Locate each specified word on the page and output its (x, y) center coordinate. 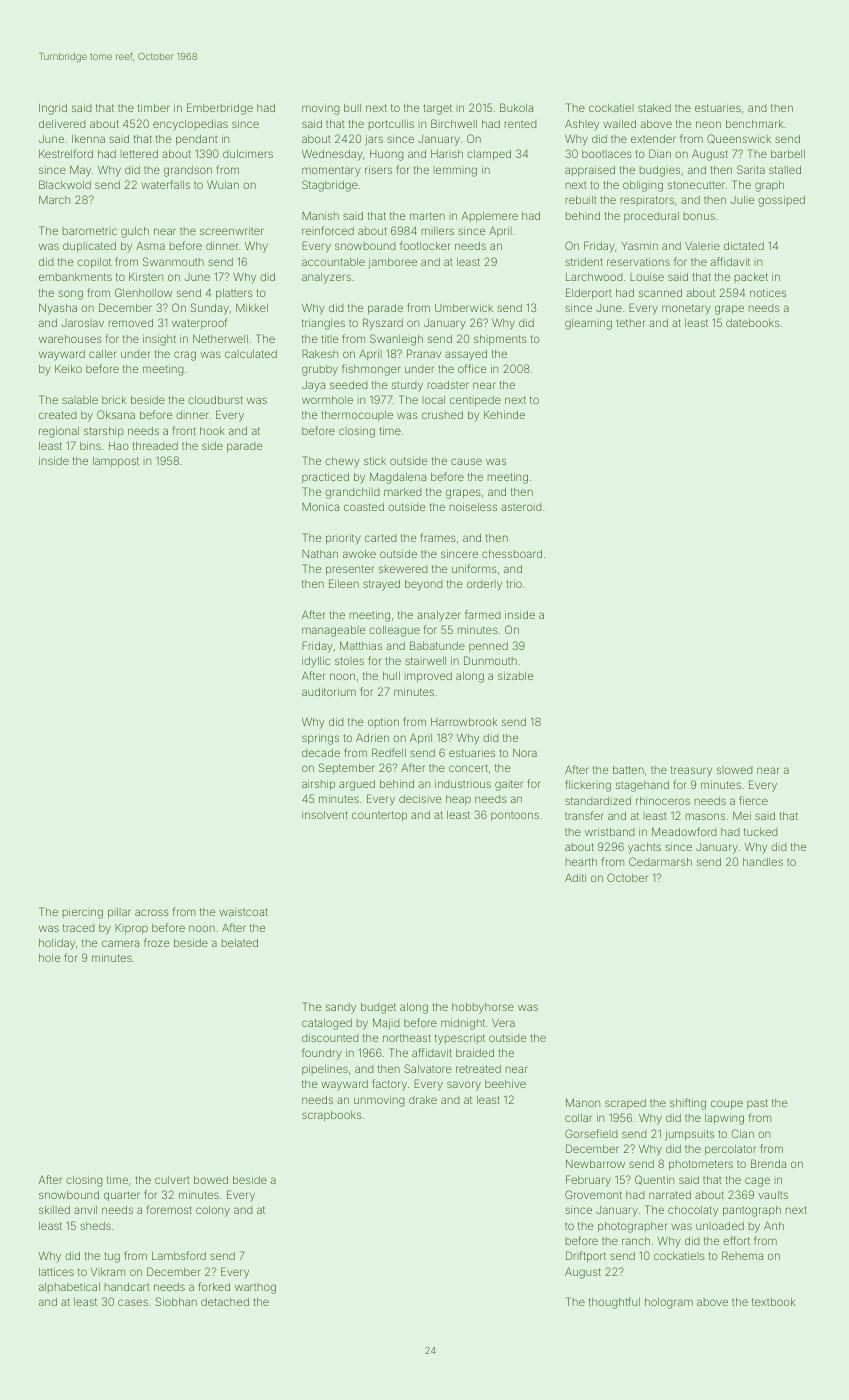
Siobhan (176, 1301)
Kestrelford (66, 153)
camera (120, 943)
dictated (744, 246)
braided (475, 1053)
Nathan (320, 554)
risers (378, 170)
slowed (734, 770)
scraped (625, 1104)
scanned (660, 293)
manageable (333, 631)
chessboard (512, 554)
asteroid (521, 507)
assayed (466, 355)
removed (131, 323)
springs (320, 739)
